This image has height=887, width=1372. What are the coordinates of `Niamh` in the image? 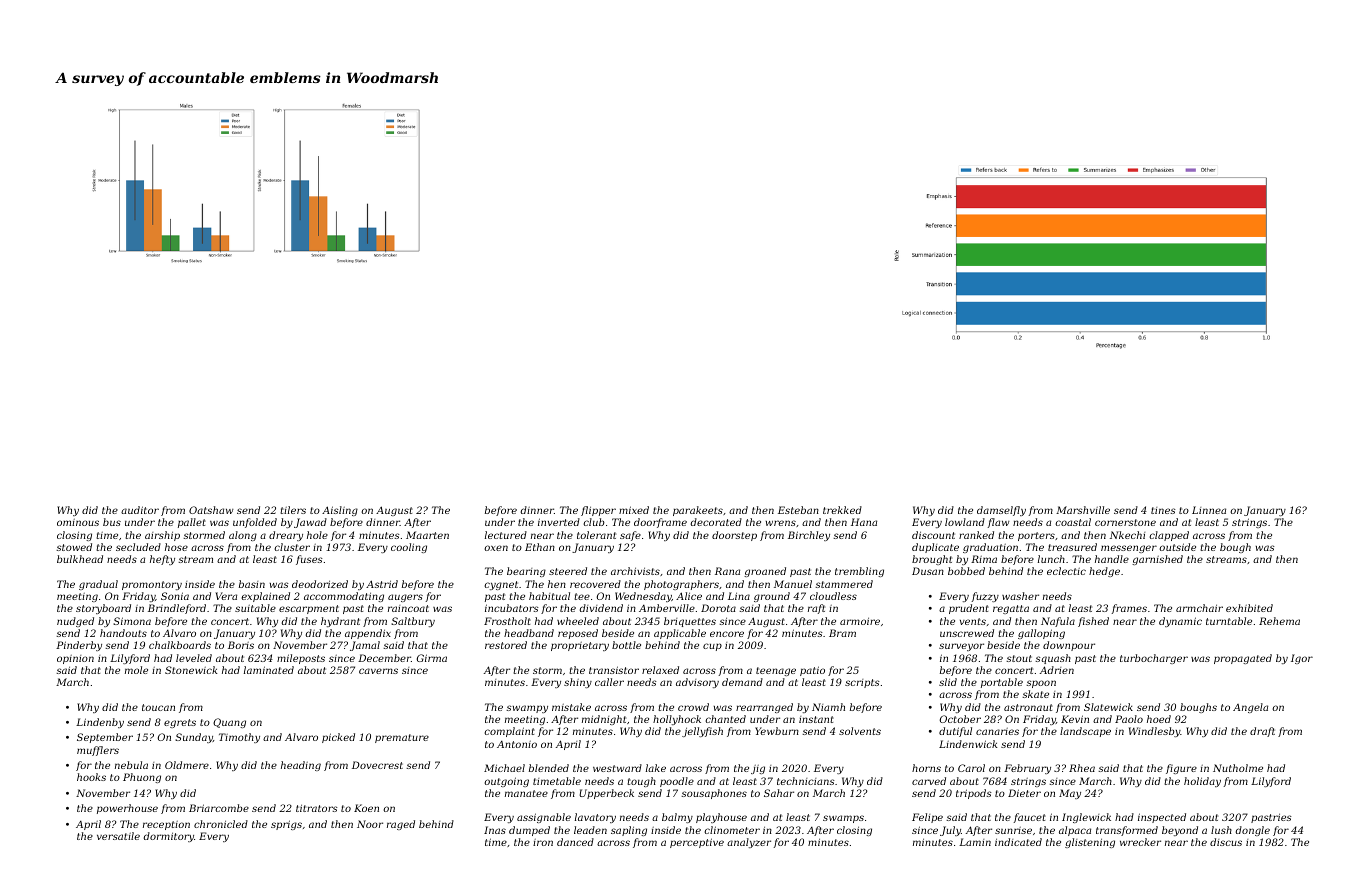 It's located at (828, 707).
